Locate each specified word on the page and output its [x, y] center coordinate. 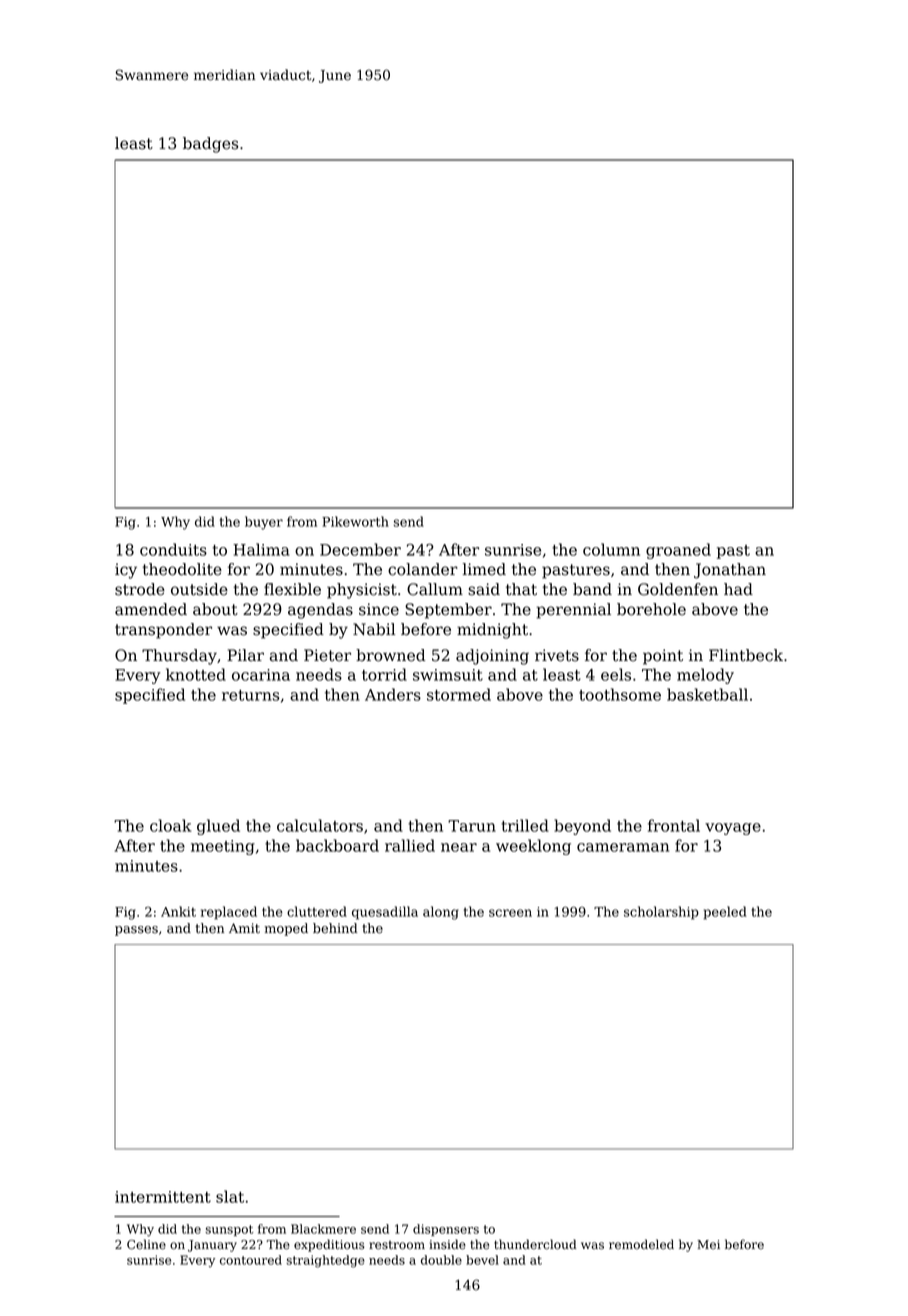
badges [210, 145]
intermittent [163, 1197]
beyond [582, 827]
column [611, 549]
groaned [678, 551]
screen [510, 913]
